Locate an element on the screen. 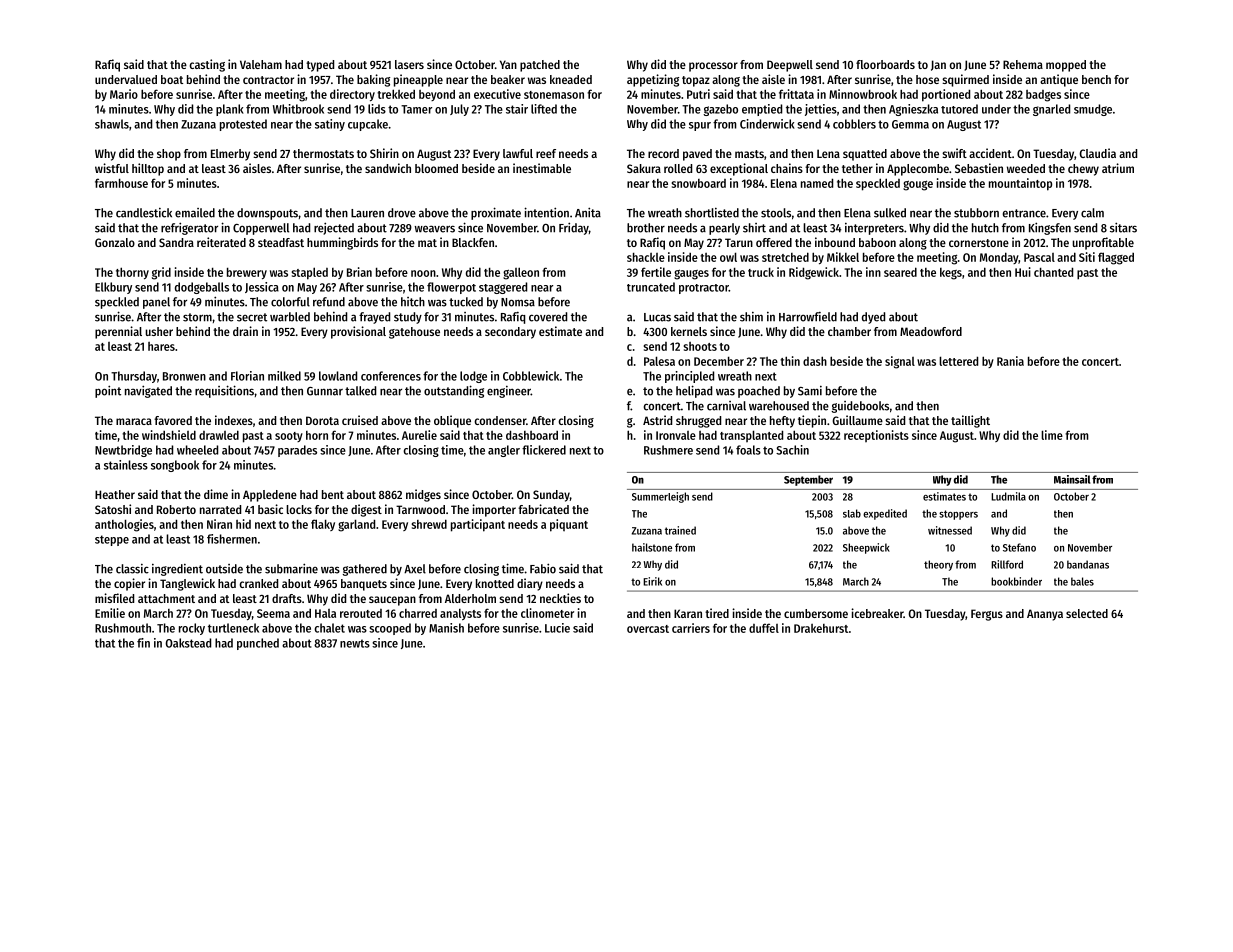 The height and width of the screenshot is (952, 1233). Rehema is located at coordinates (1023, 64).
